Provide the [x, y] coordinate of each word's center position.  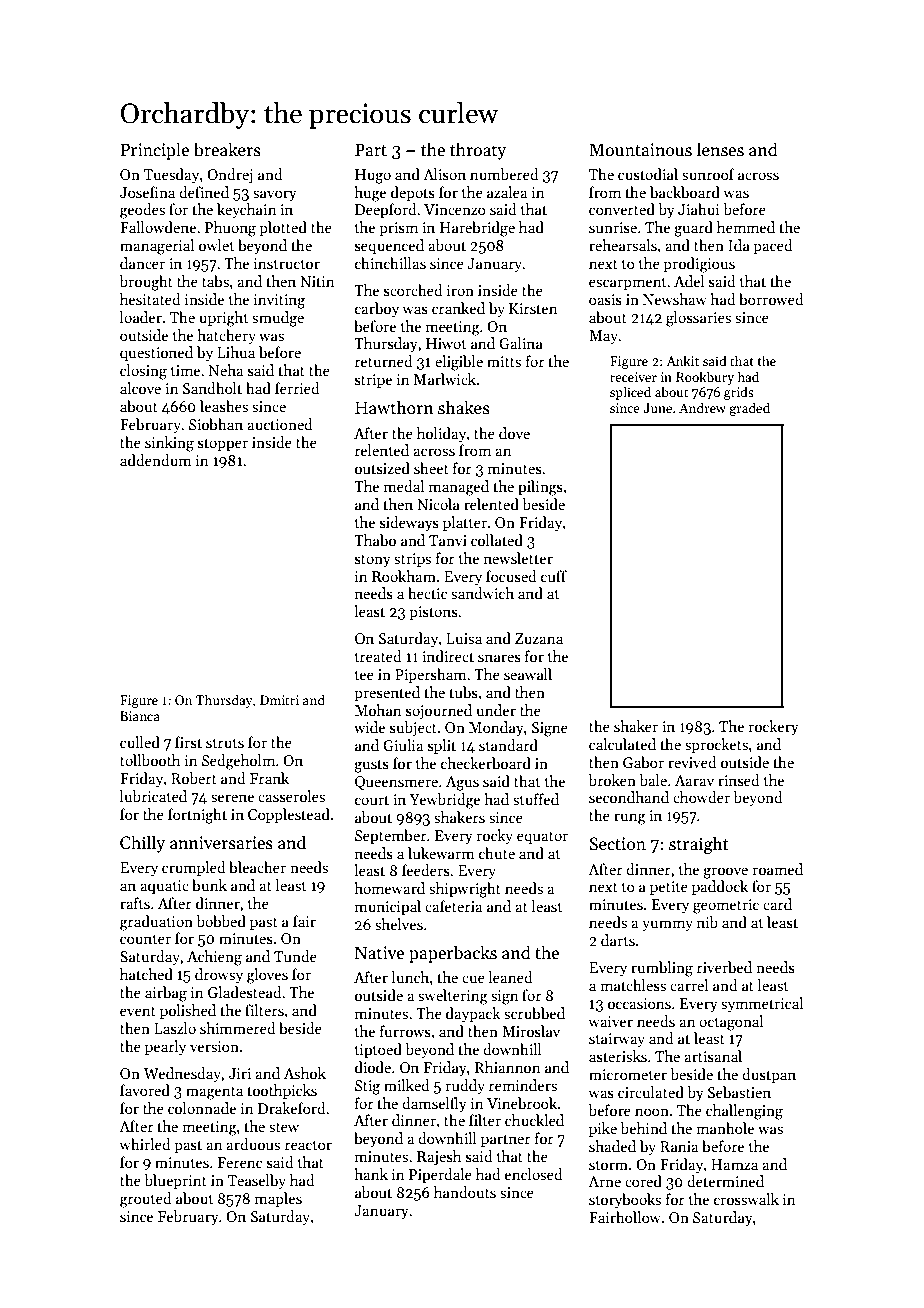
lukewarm [441, 853]
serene [232, 798]
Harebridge [477, 229]
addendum [156, 460]
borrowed [771, 299]
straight [699, 845]
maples [278, 1199]
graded [749, 409]
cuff [554, 576]
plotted [283, 228]
